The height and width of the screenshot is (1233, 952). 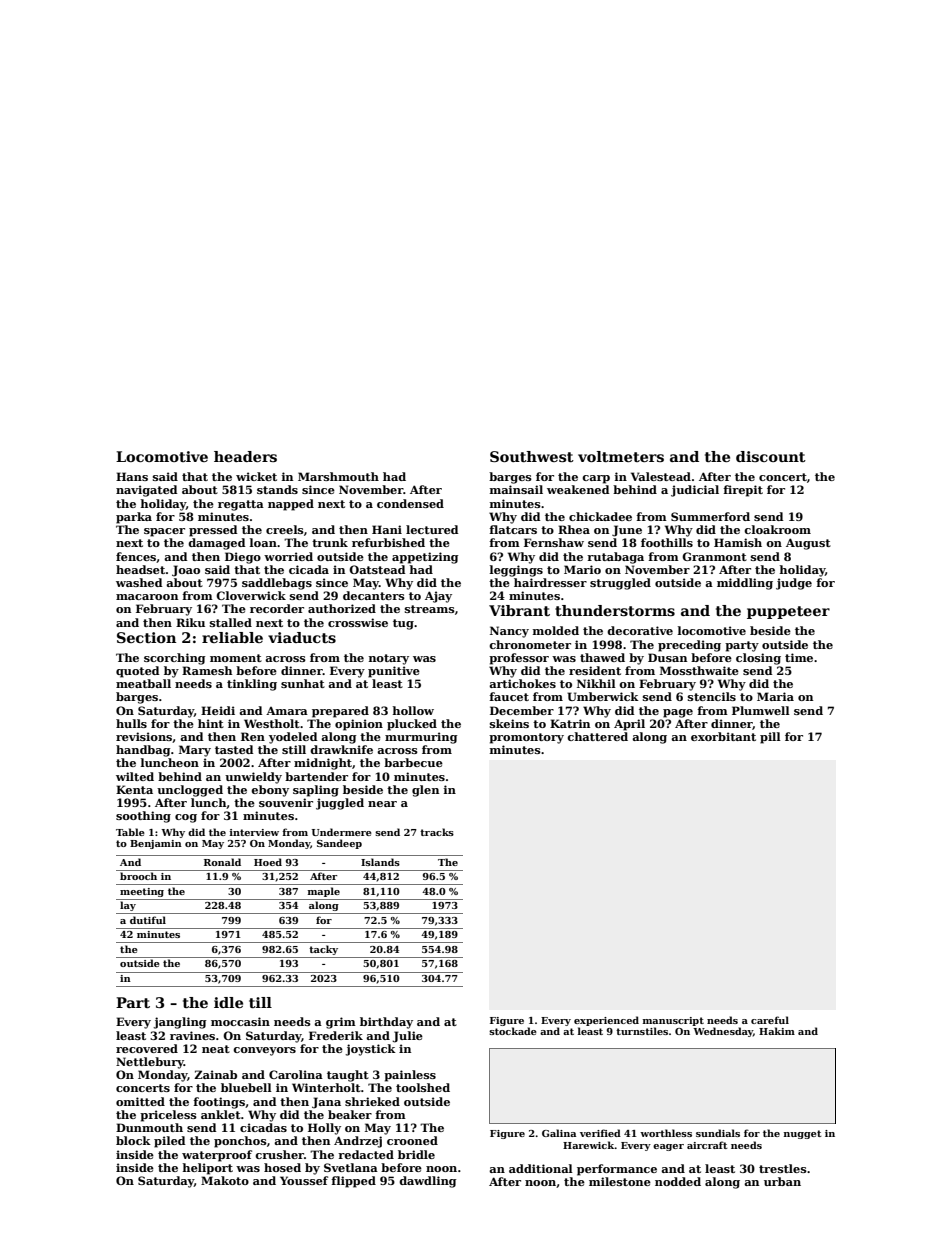 I want to click on cloakroom, so click(x=777, y=529).
